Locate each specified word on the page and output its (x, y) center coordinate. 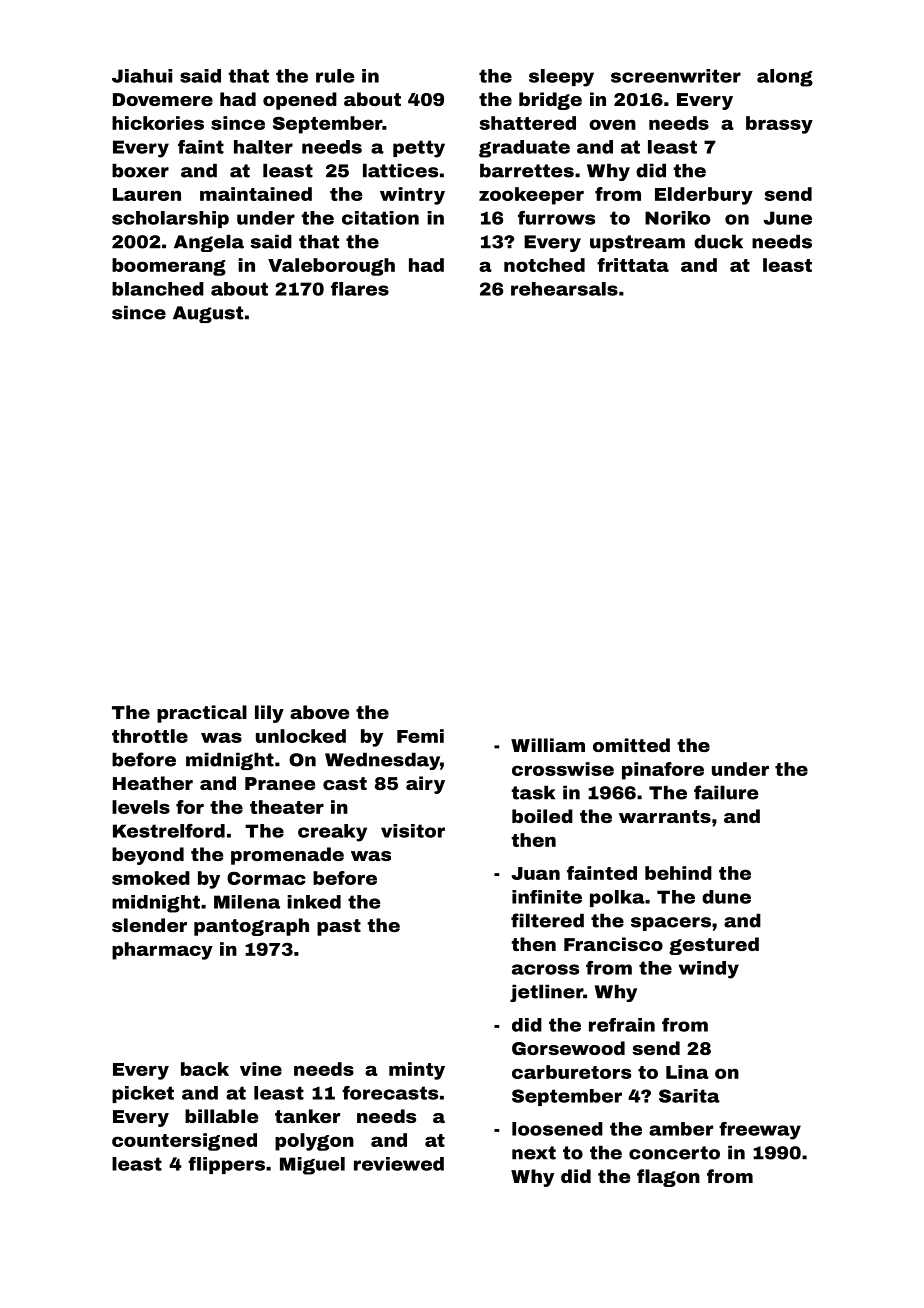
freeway (760, 1131)
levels (141, 807)
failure (726, 792)
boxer (140, 170)
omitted (631, 745)
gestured (714, 946)
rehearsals (564, 289)
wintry (412, 196)
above (319, 712)
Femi (420, 736)
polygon (314, 1142)
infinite (547, 897)
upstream (637, 243)
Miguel (312, 1166)
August (208, 314)
